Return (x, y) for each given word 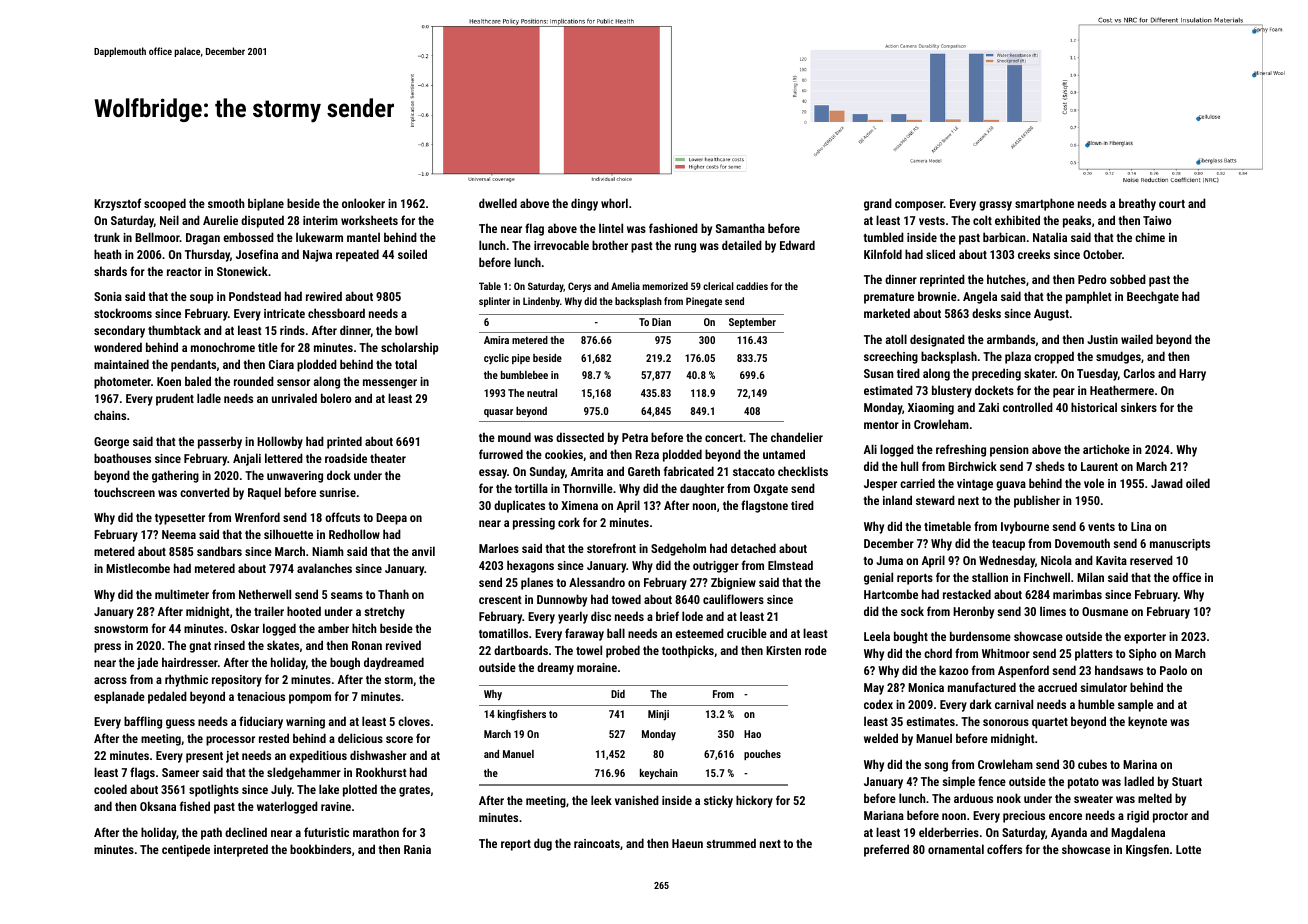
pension (1009, 451)
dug (543, 844)
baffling (143, 722)
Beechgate (1153, 297)
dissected (580, 437)
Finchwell (1047, 577)
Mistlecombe (138, 568)
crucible (747, 633)
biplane (266, 204)
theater (388, 458)
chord (938, 653)
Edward (797, 245)
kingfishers (522, 714)
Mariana (884, 815)
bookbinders (320, 849)
